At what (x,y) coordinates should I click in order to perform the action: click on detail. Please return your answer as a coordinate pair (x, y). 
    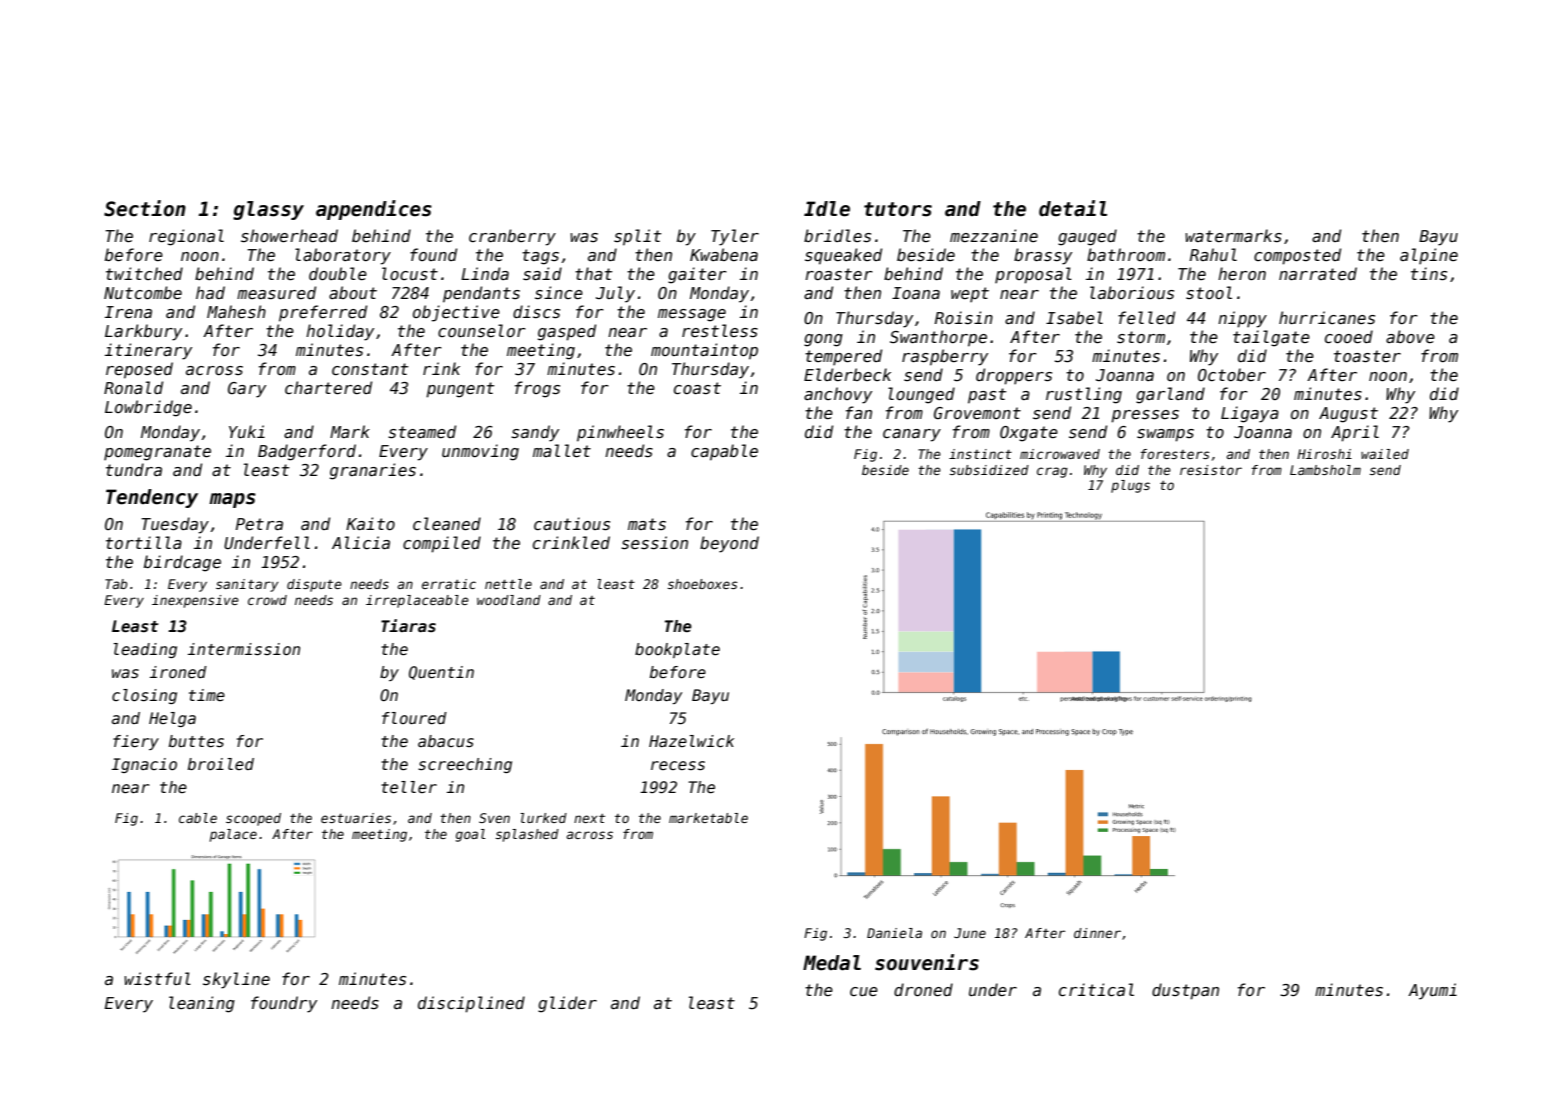
    Looking at the image, I should click on (1073, 208).
